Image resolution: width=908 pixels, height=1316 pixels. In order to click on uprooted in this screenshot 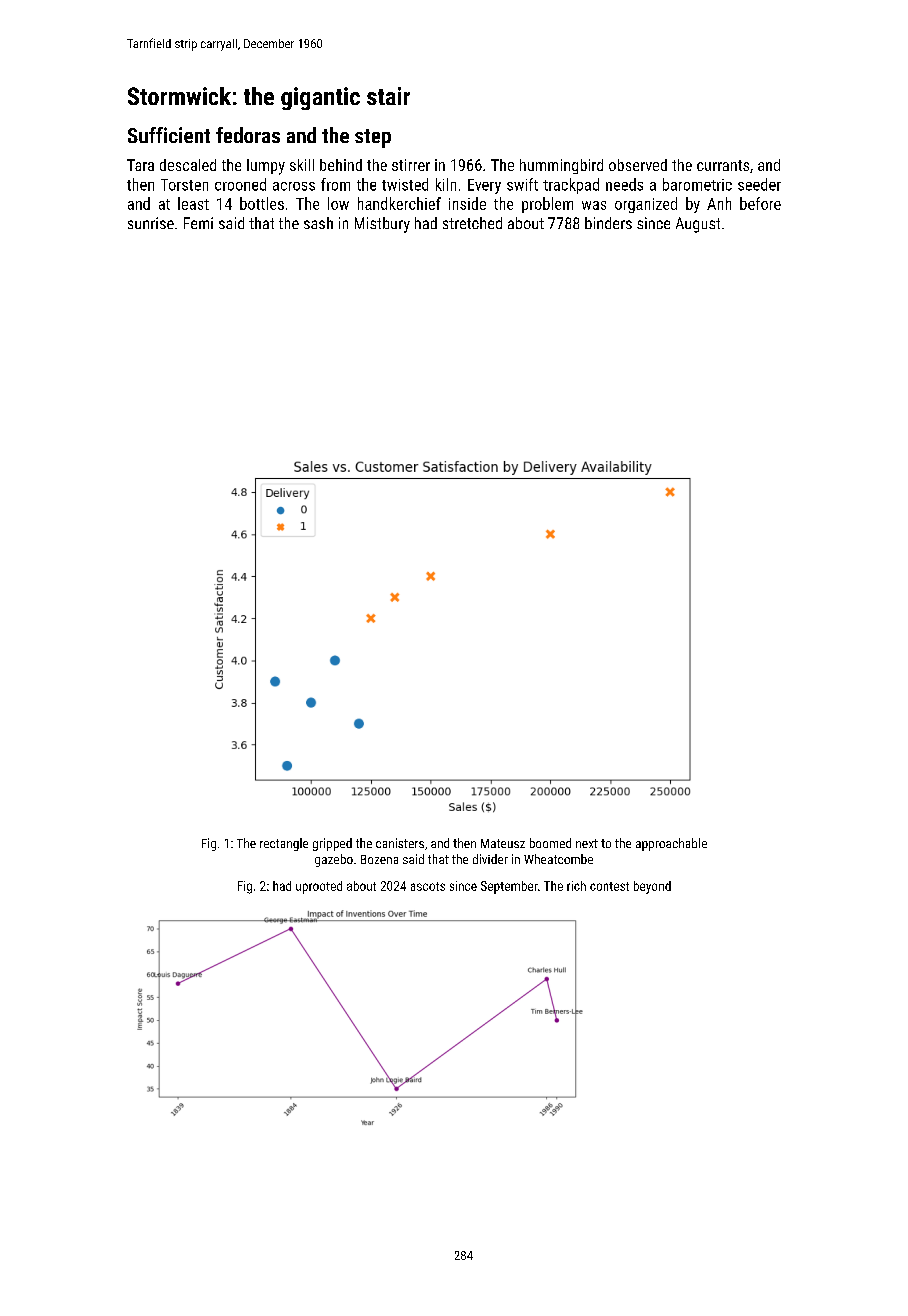, I will do `click(319, 887)`.
